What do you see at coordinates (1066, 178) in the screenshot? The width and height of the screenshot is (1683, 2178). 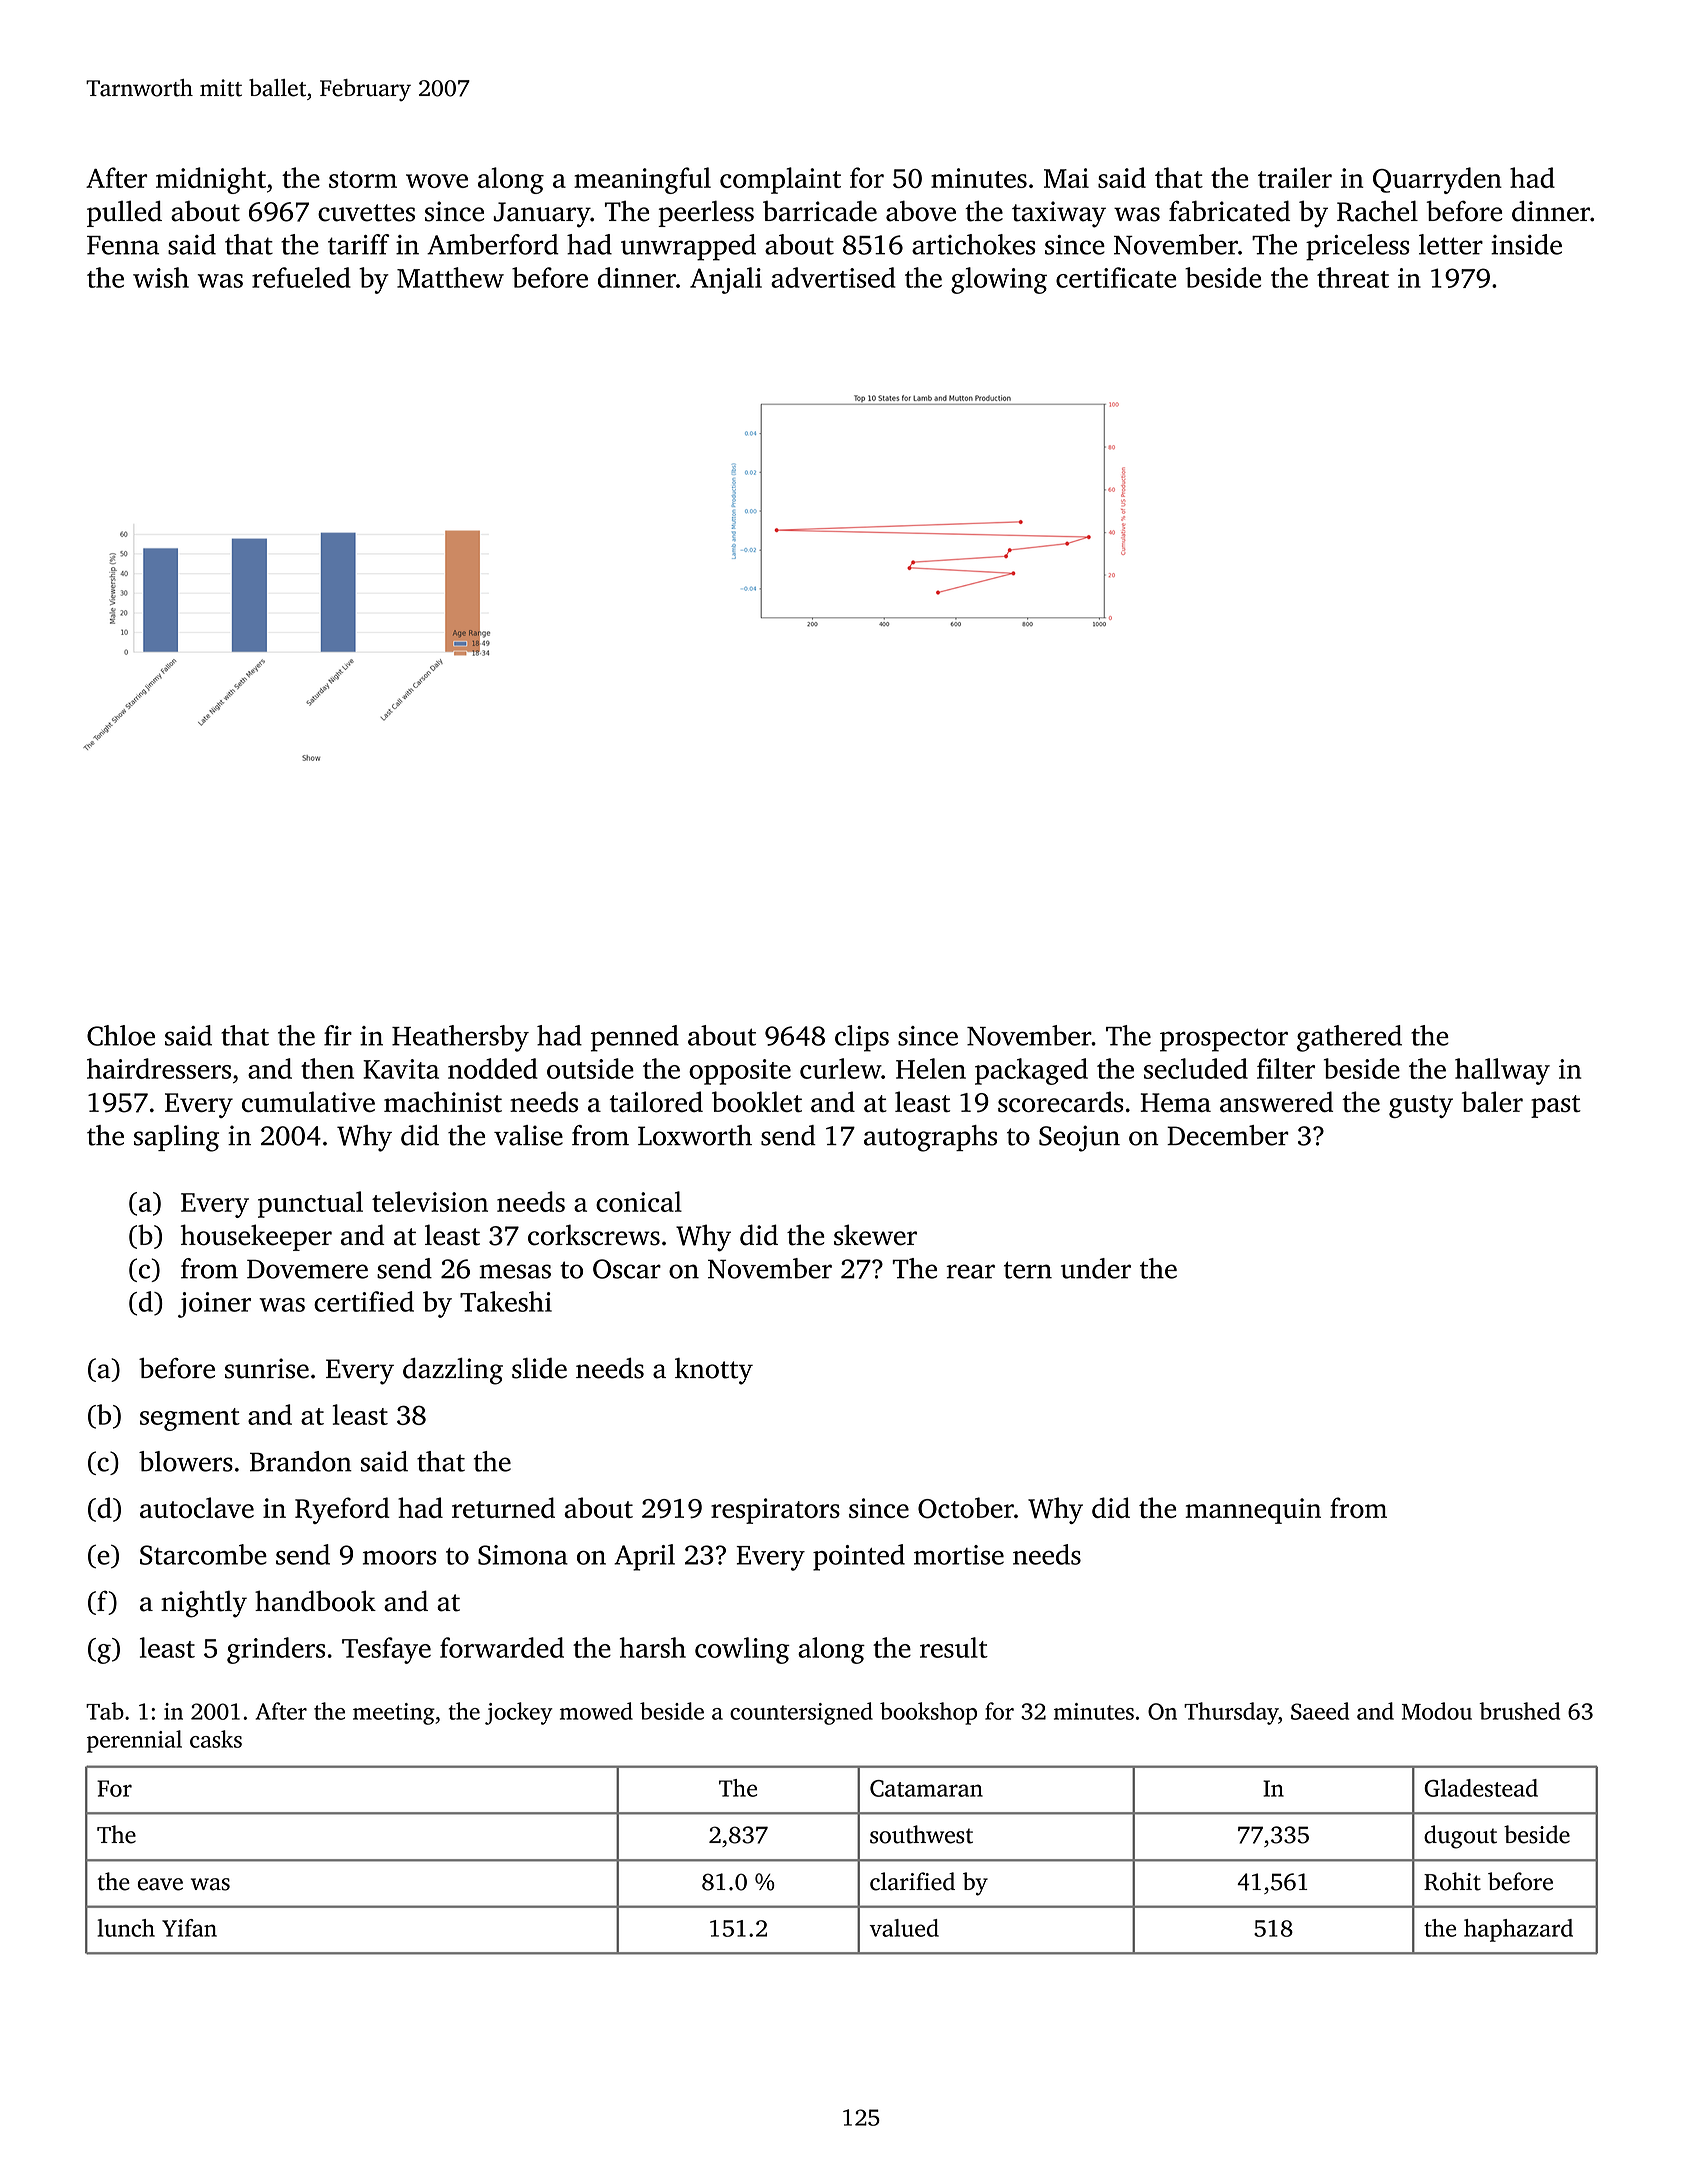 I see `Mai` at bounding box center [1066, 178].
